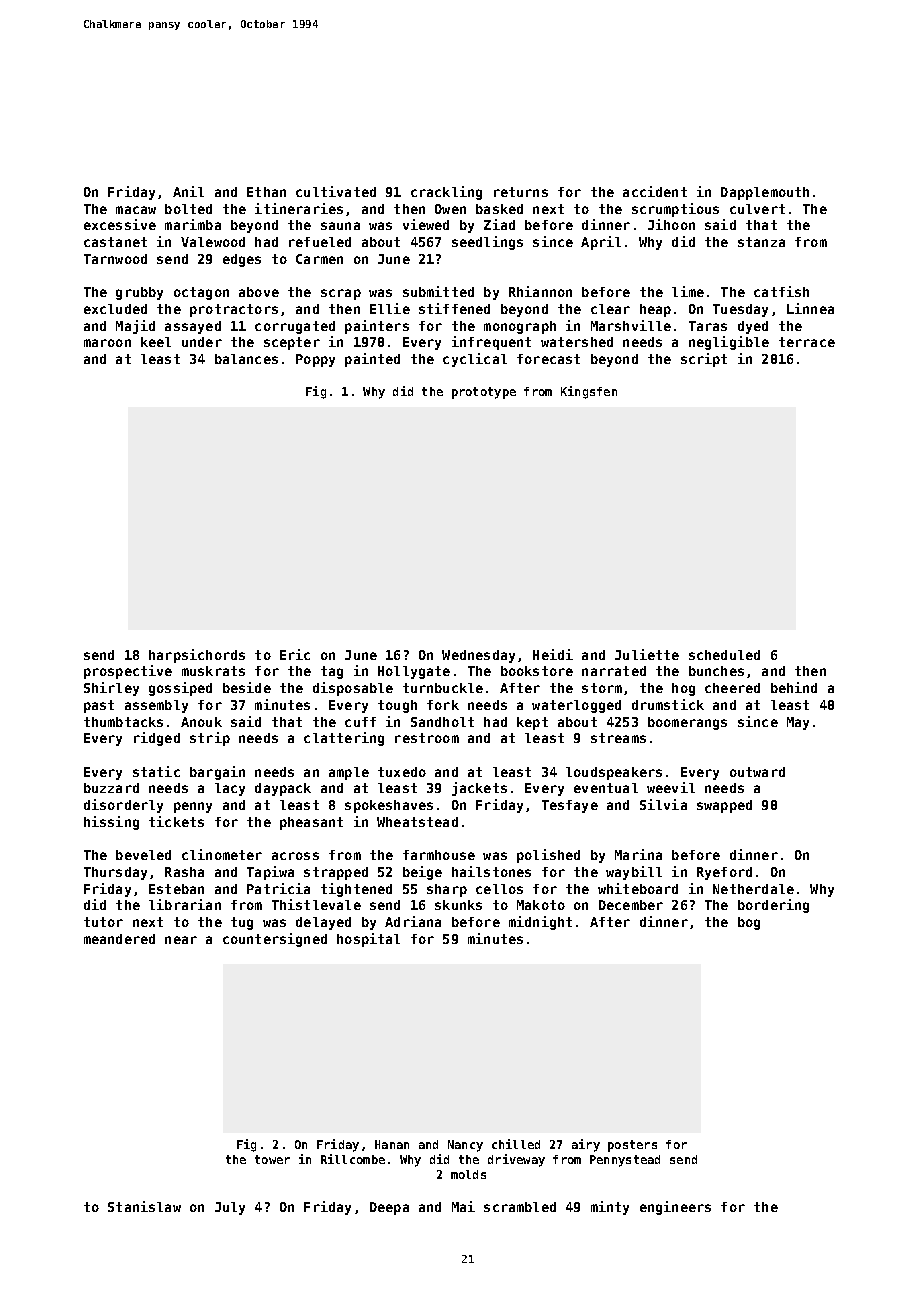  I want to click on culvert, so click(757, 209).
